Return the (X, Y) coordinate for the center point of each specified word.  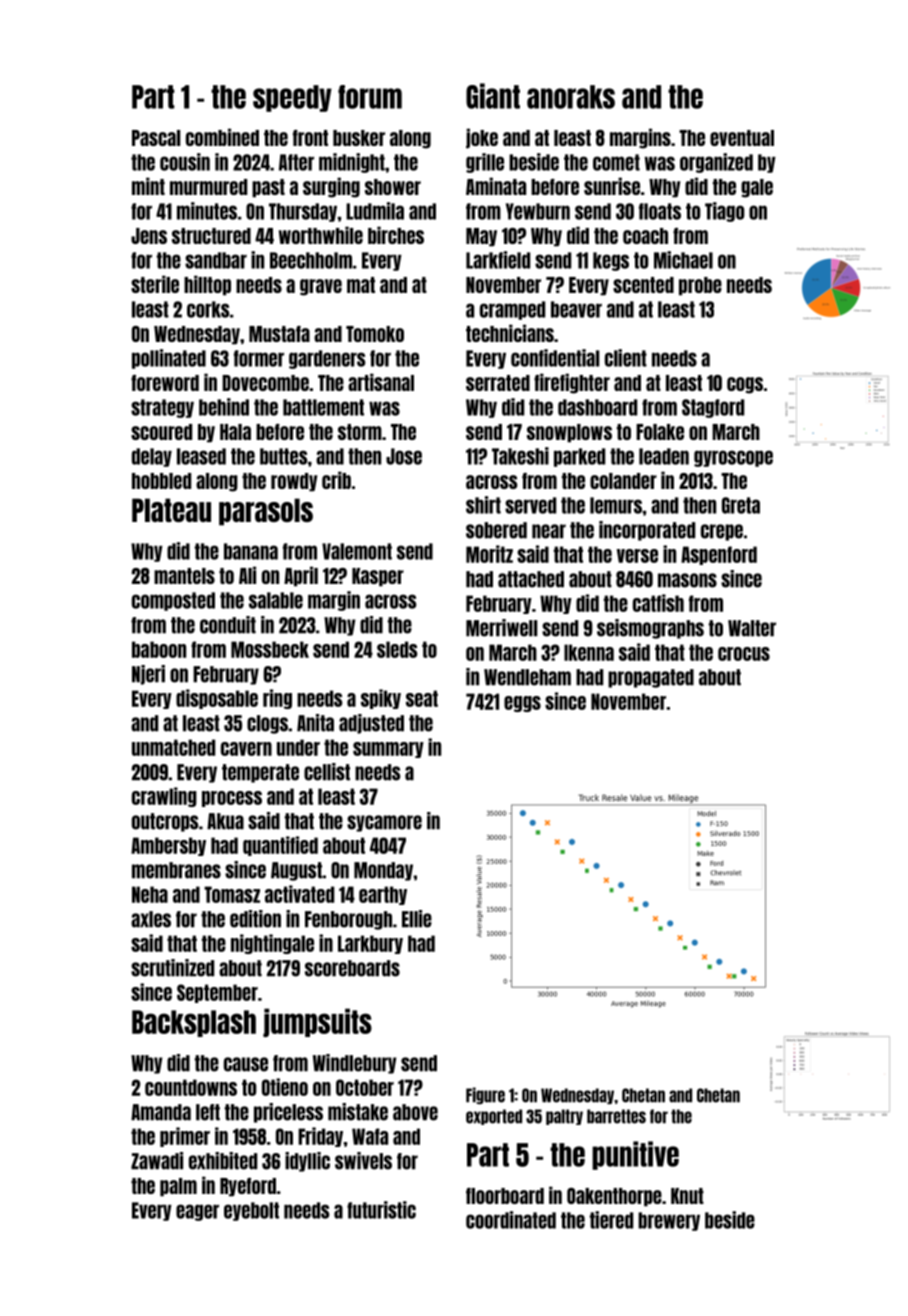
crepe (722, 532)
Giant (493, 96)
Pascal (156, 138)
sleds (397, 649)
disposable (217, 699)
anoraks (571, 97)
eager (197, 1212)
